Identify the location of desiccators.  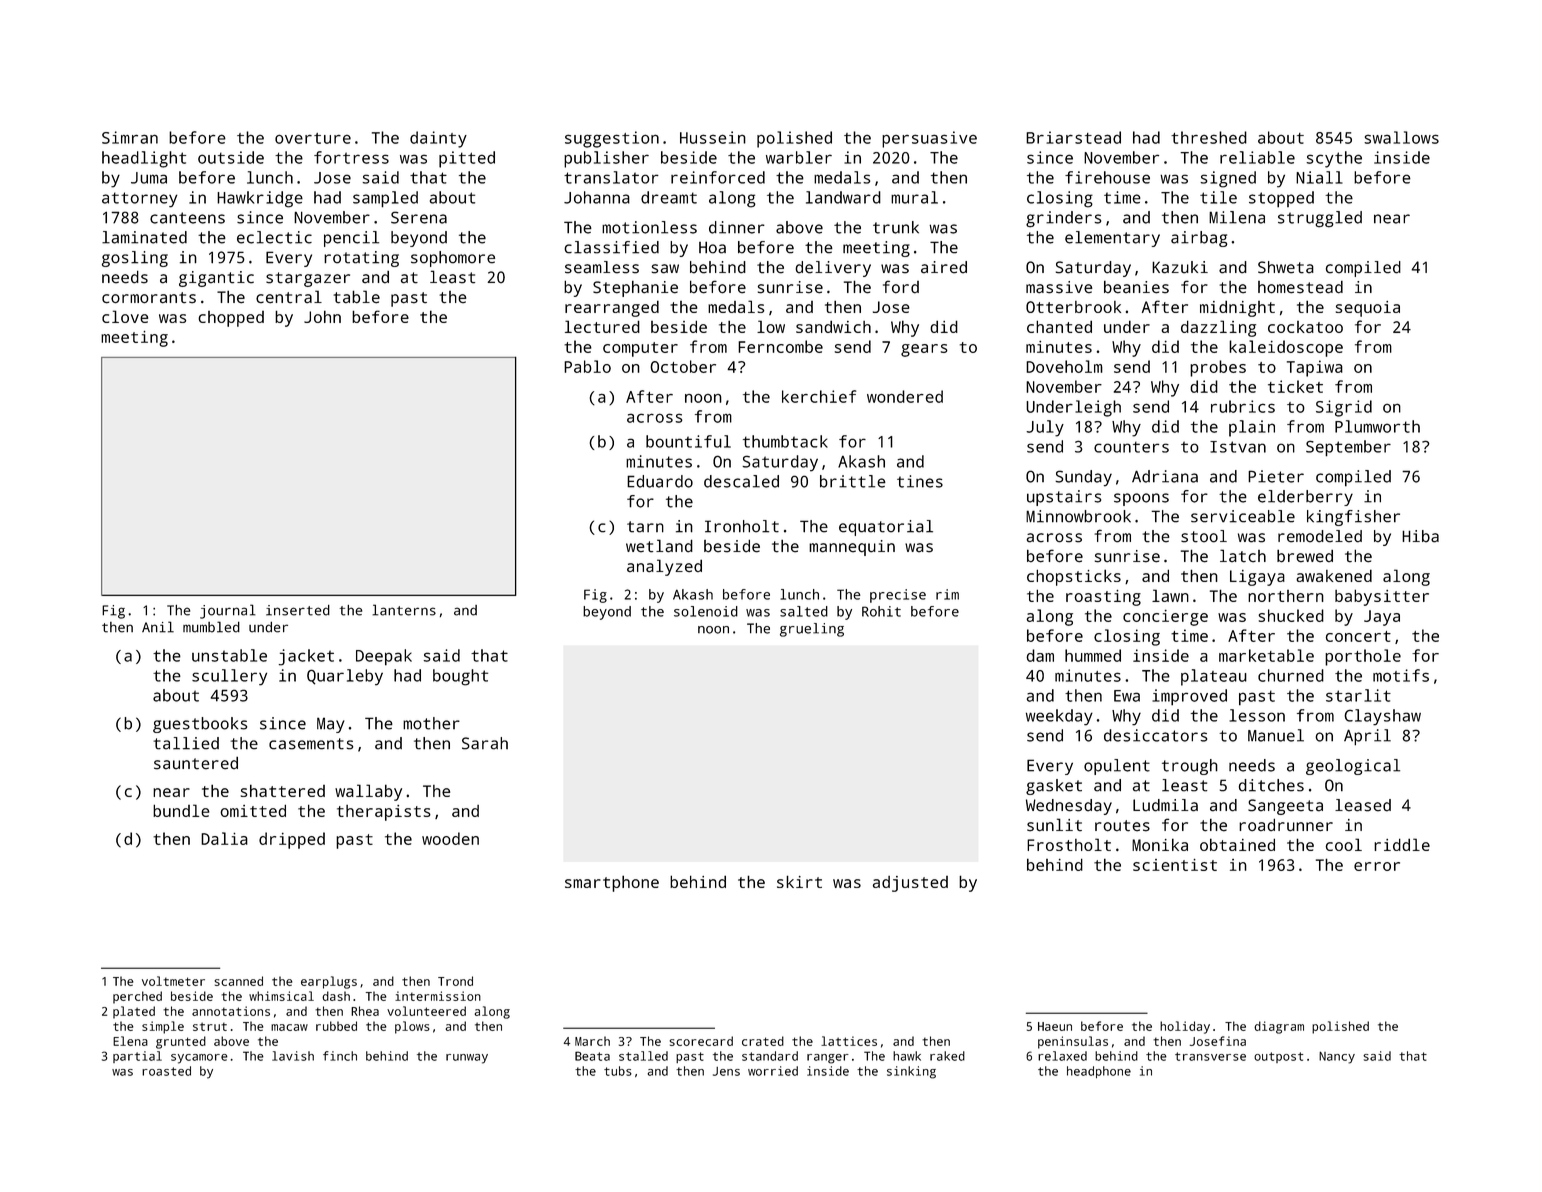
(1155, 735).
